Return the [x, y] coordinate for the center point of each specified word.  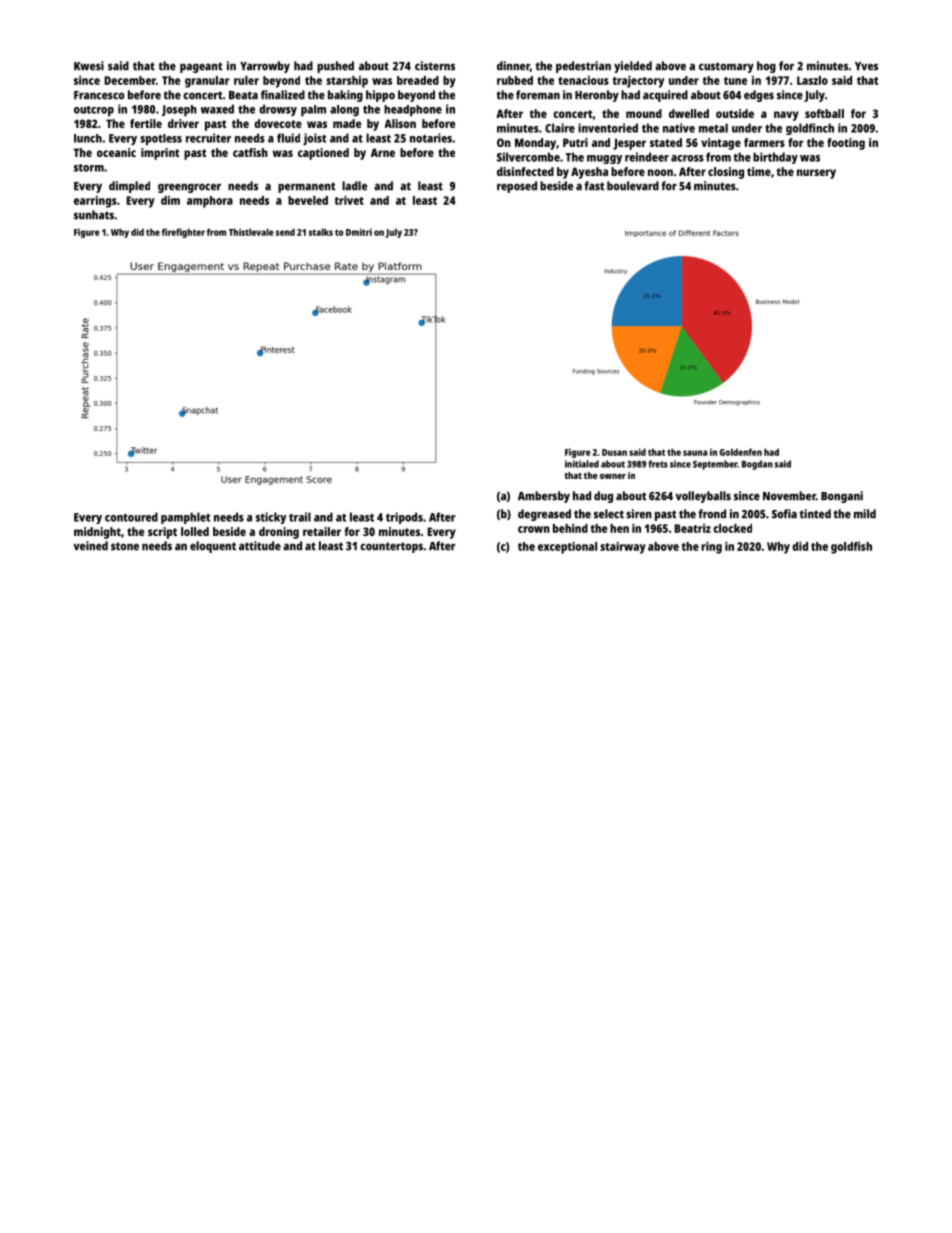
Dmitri [359, 232]
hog [766, 67]
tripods [404, 518]
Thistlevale [251, 232]
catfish [250, 152]
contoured [131, 517]
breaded [418, 80]
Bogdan [757, 465]
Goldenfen [740, 452]
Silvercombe [528, 157]
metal [713, 128]
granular [207, 82]
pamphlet [186, 518]
